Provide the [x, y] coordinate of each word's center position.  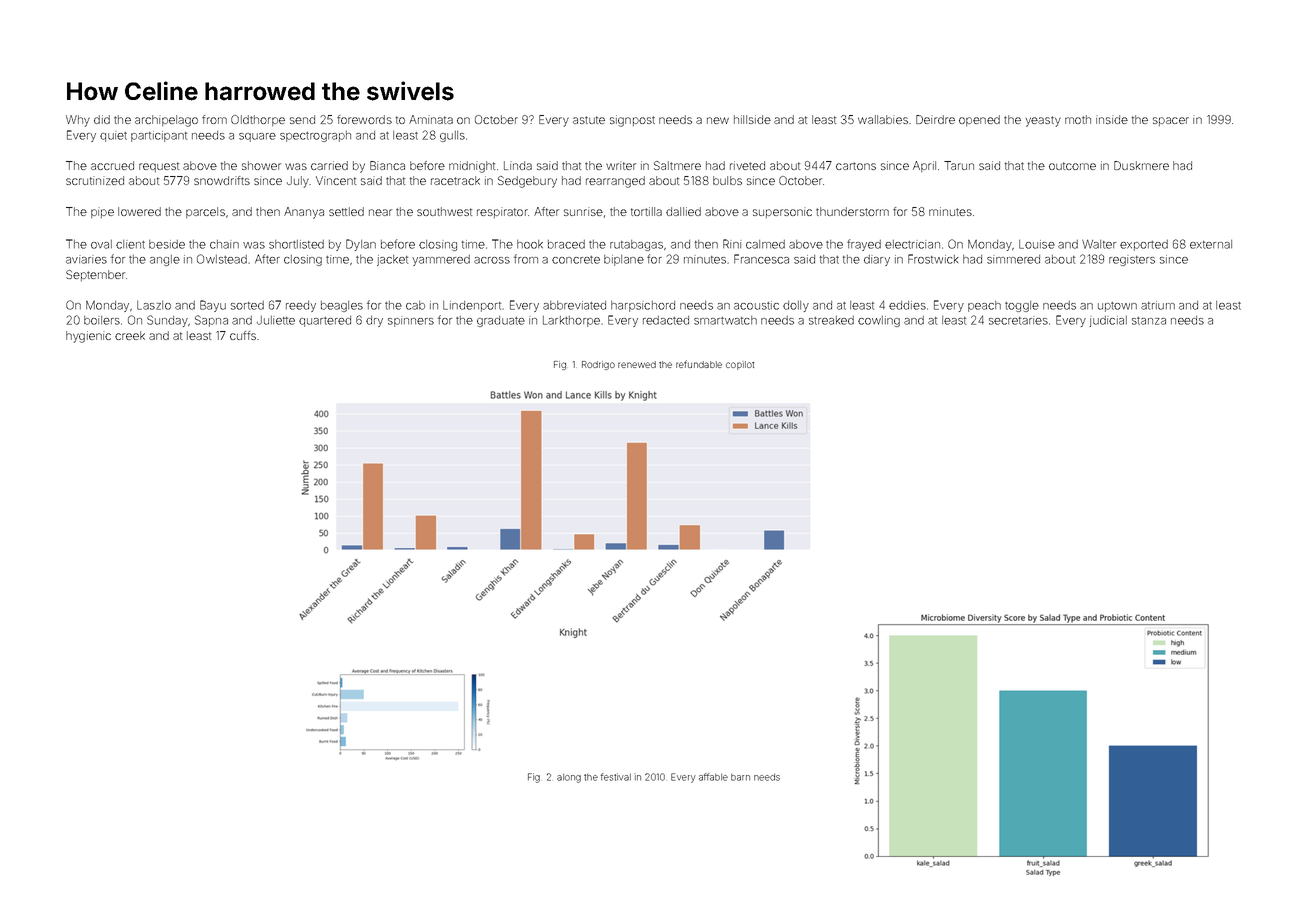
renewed [637, 364]
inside [1112, 119]
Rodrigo [598, 365]
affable [713, 777]
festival [616, 777]
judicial [1108, 321]
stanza [1149, 321]
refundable [699, 364]
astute [589, 120]
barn [740, 777]
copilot [740, 365]
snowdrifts [222, 180]
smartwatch [725, 320]
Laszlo [154, 305]
